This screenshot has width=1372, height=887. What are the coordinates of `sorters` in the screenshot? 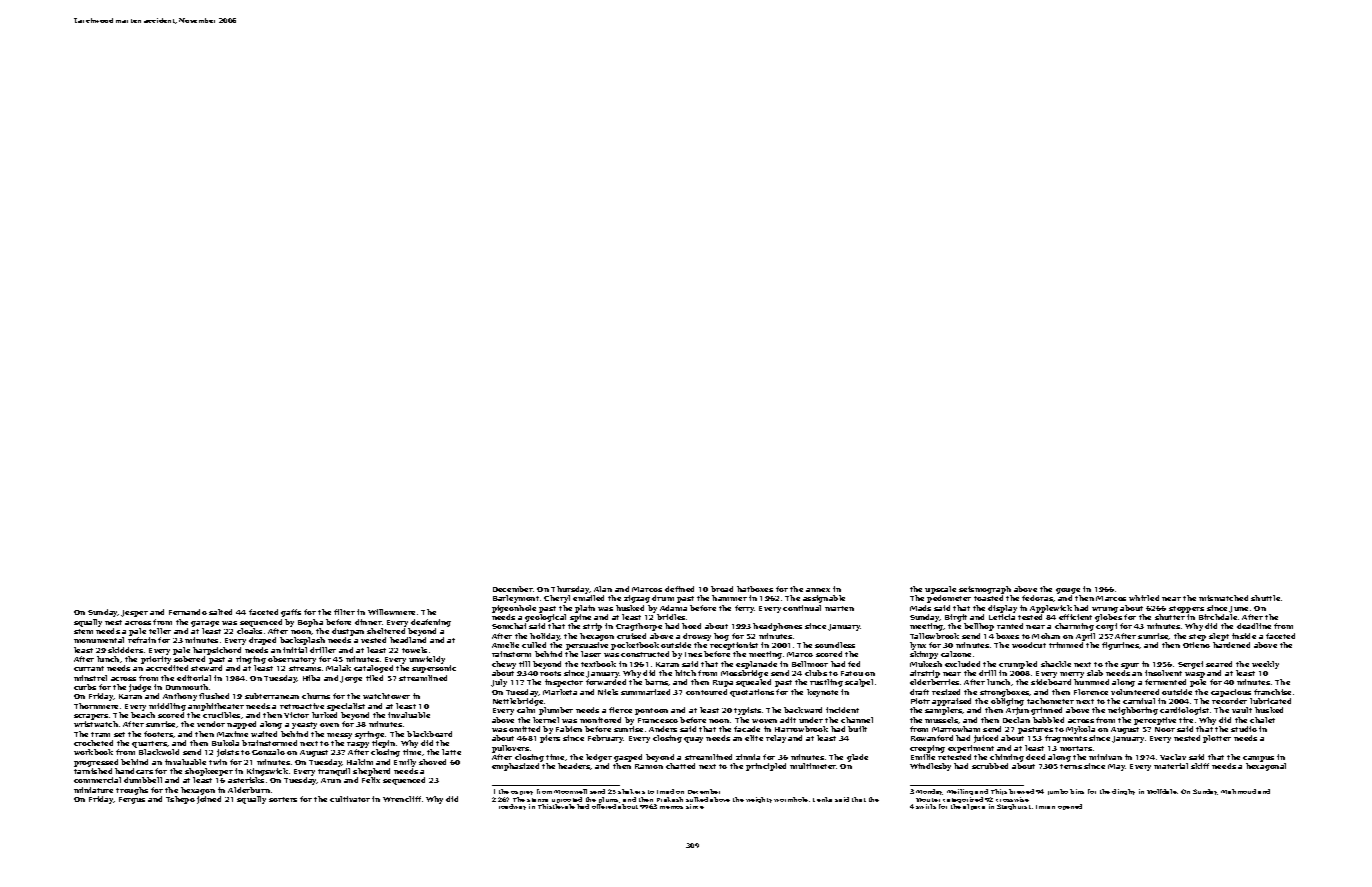 It's located at (283, 799).
